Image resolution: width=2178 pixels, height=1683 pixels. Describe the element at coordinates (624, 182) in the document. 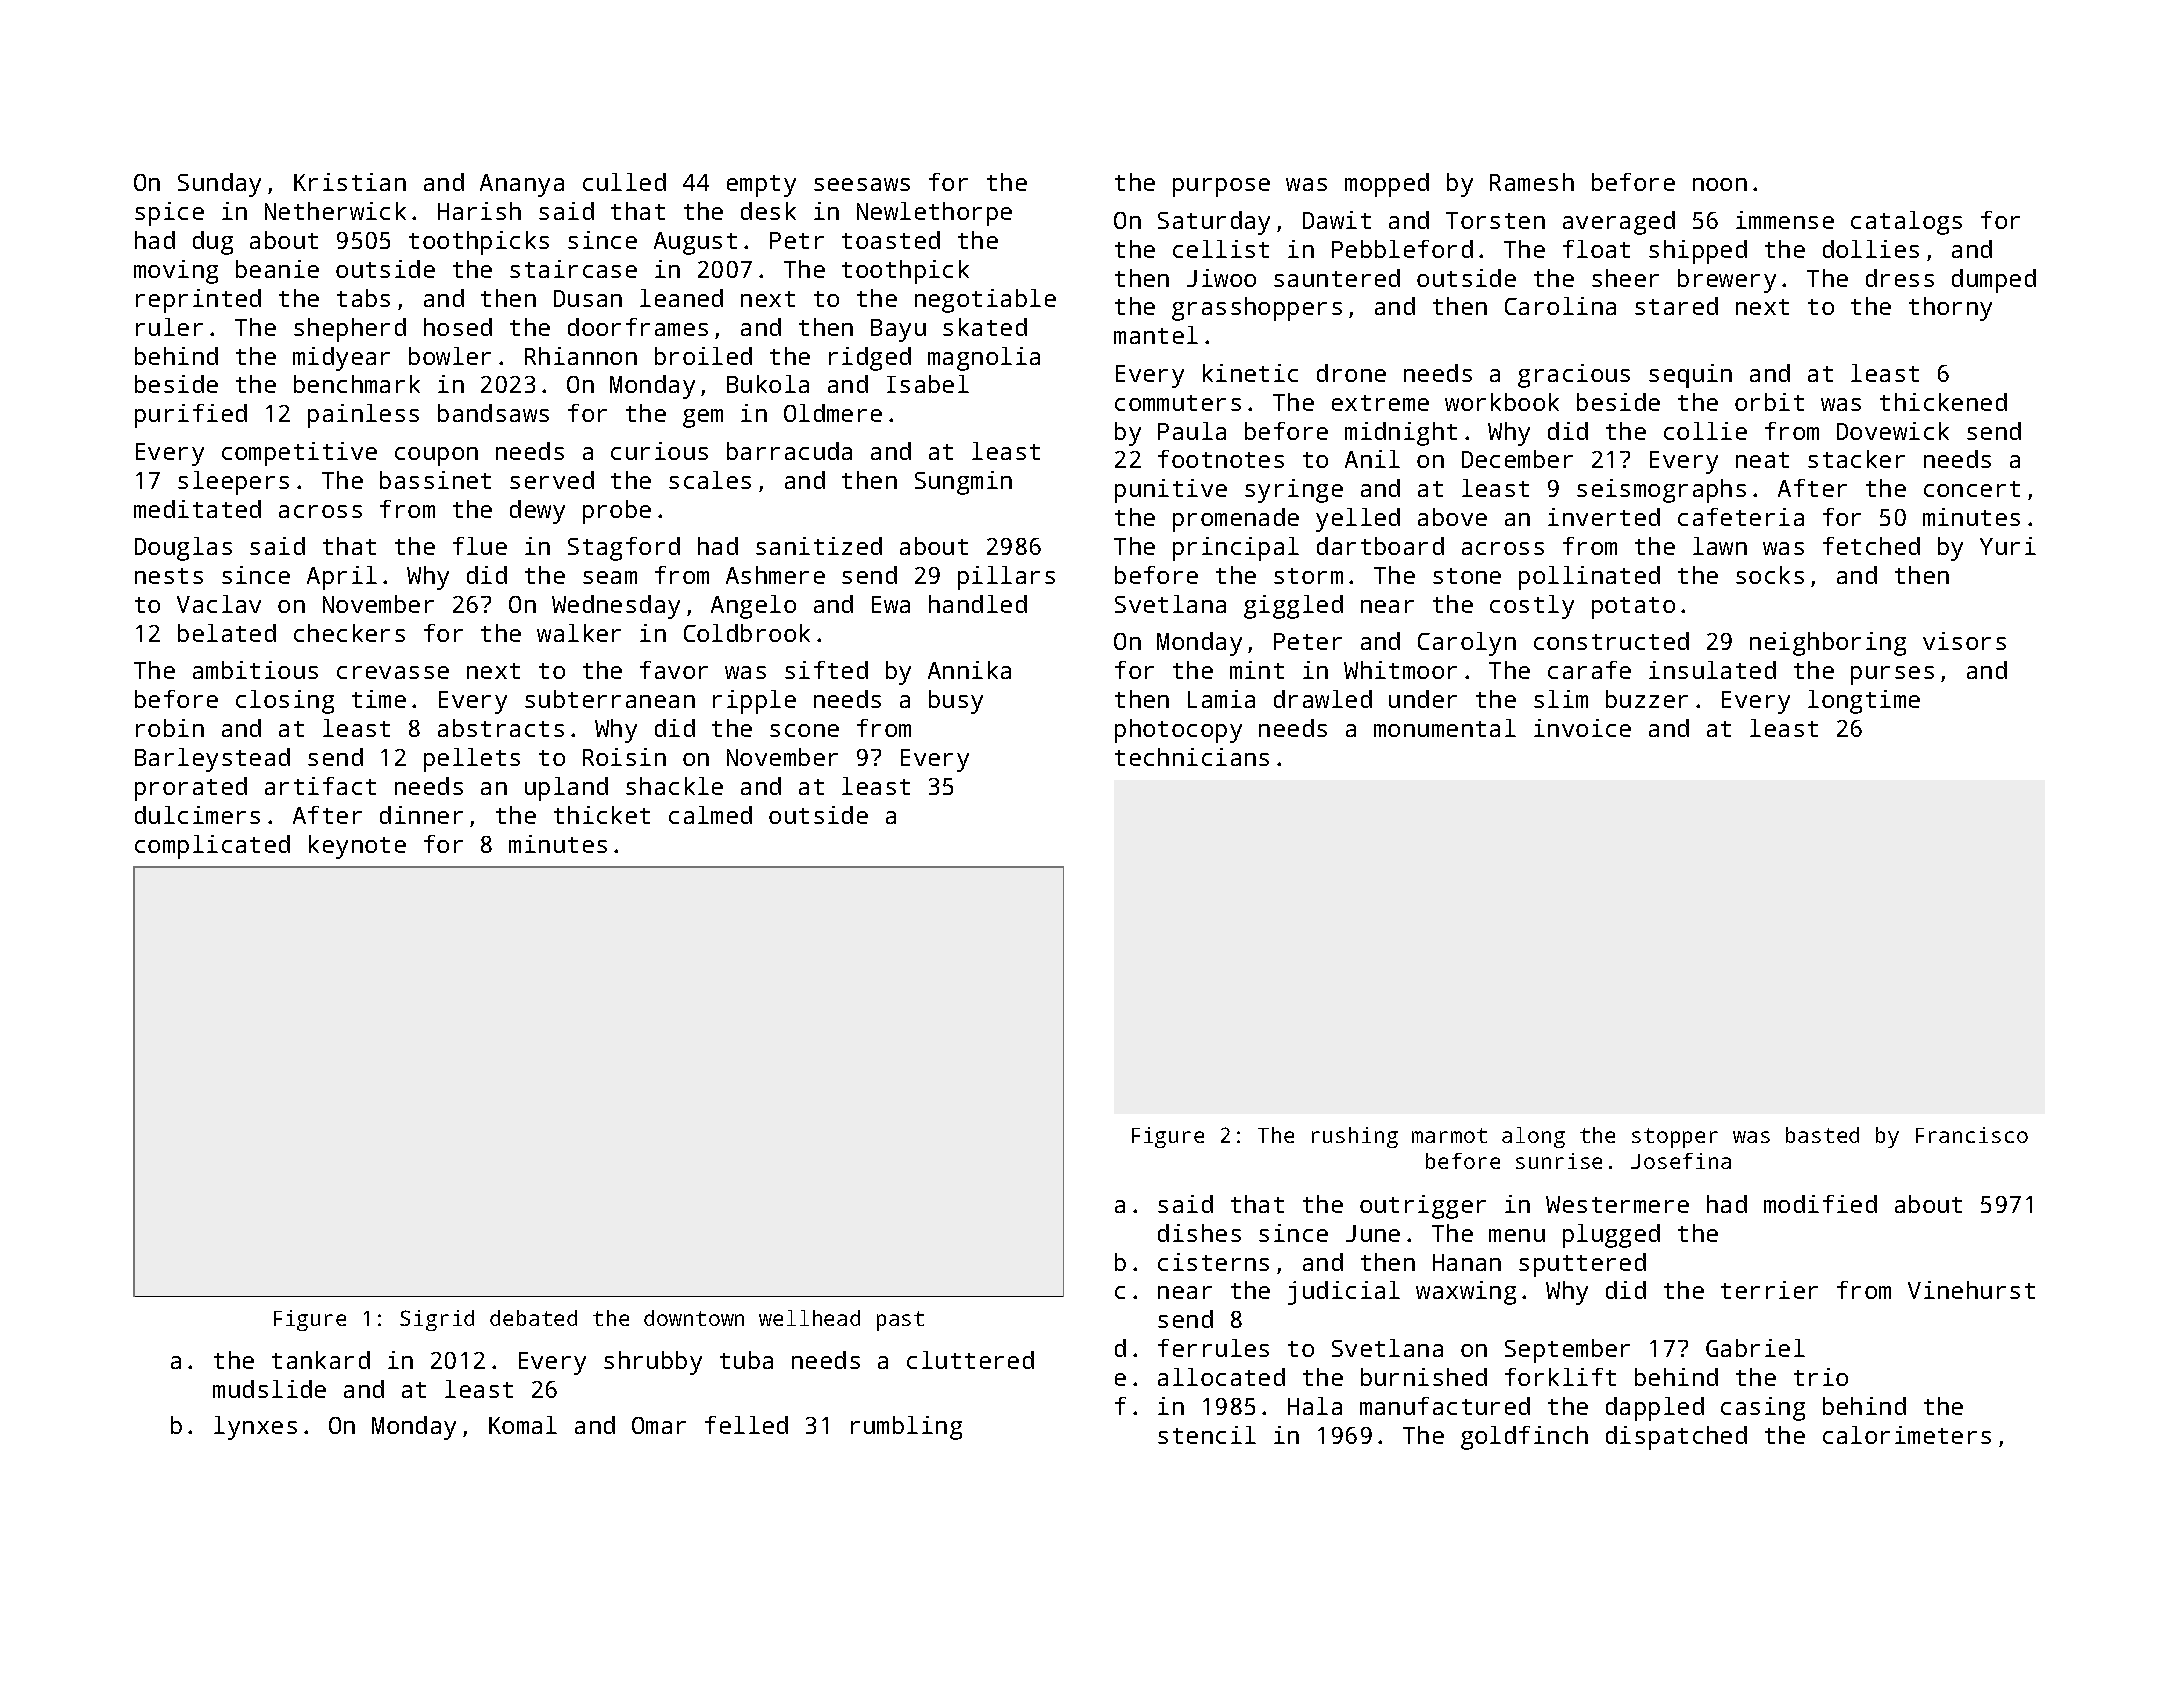

I see `culled` at that location.
